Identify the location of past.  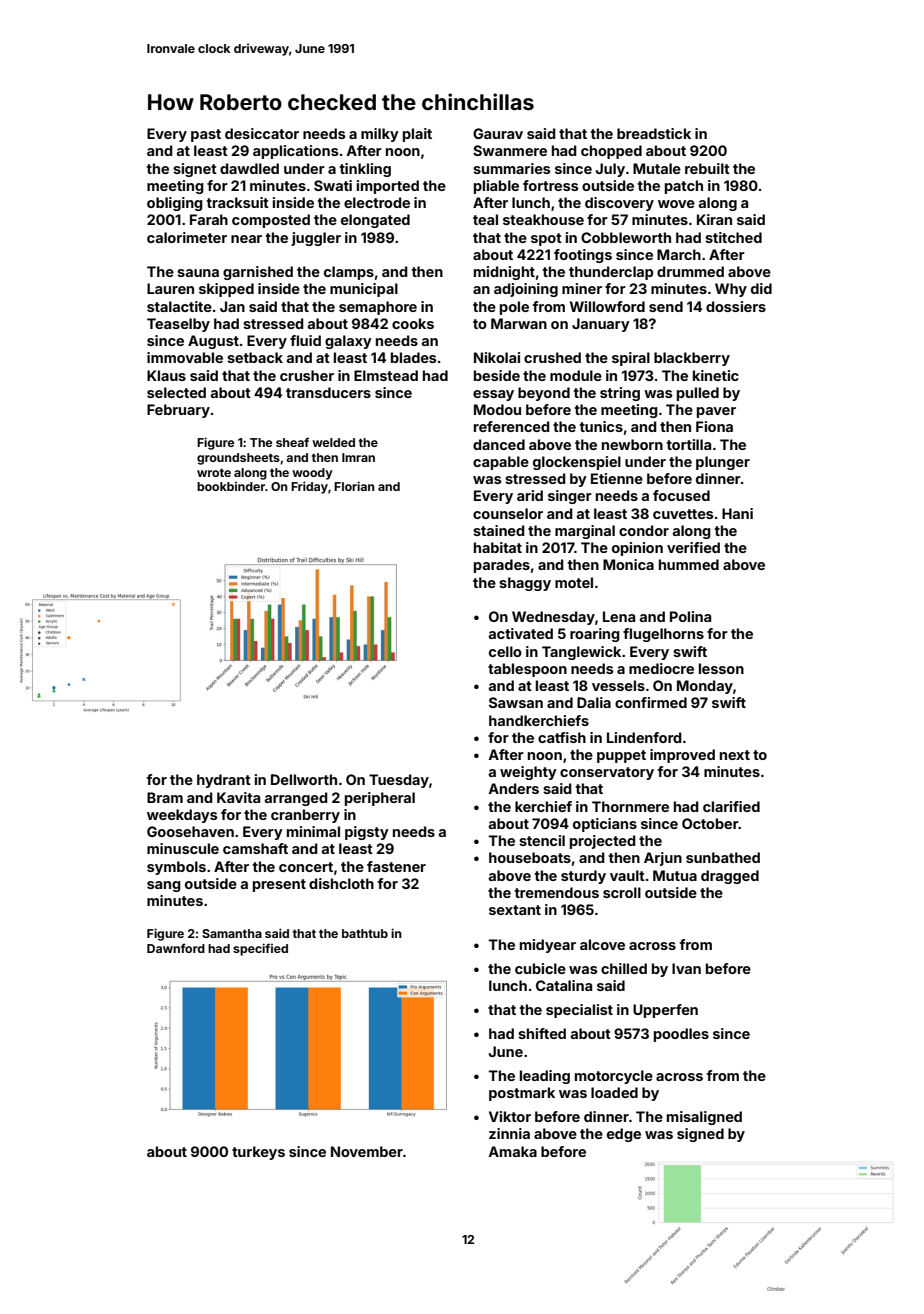
(206, 135).
